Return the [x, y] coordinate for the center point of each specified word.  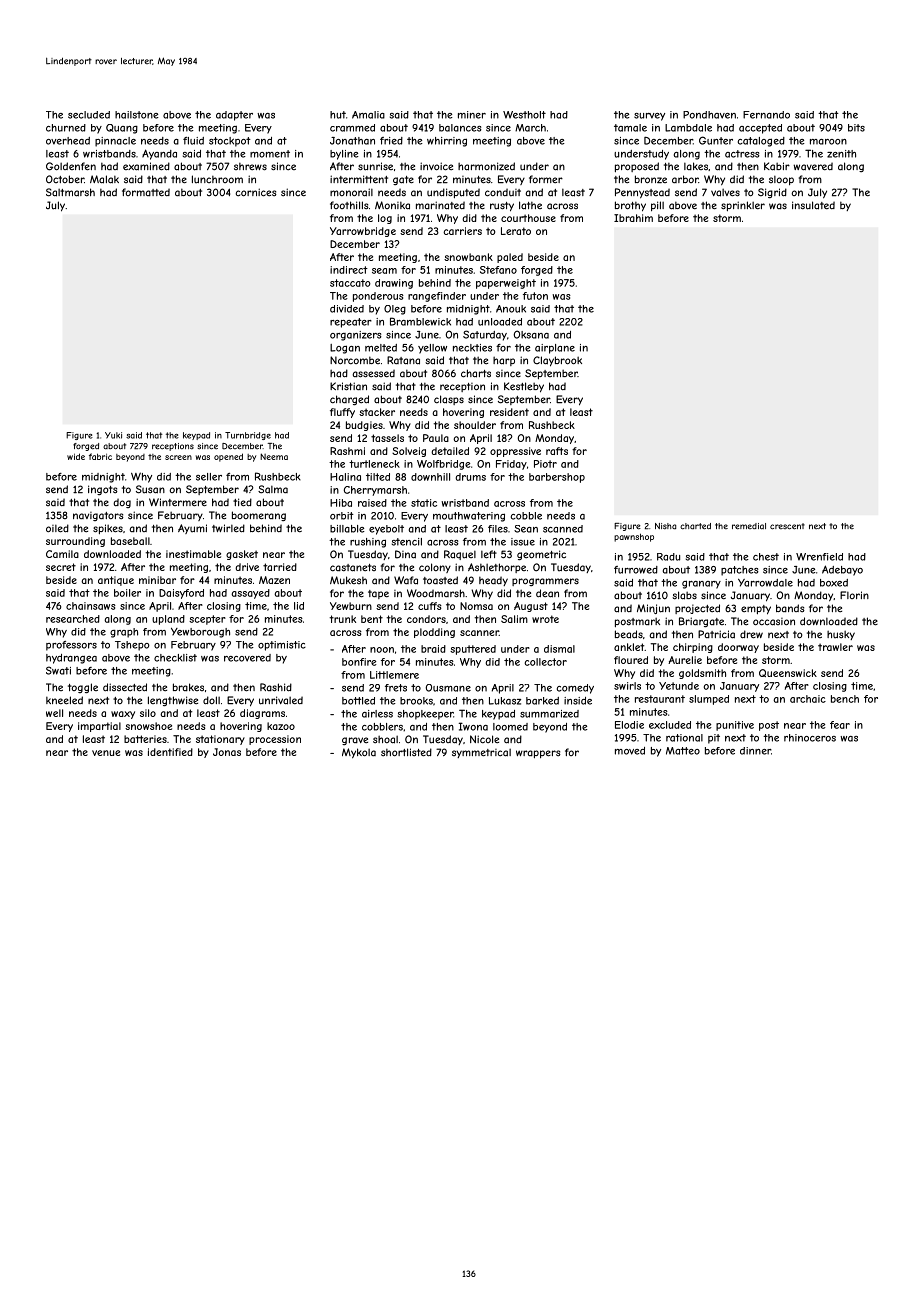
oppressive [515, 452]
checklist [175, 658]
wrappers [538, 754]
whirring [447, 142]
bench [845, 699]
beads [629, 634]
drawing [394, 284]
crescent [787, 526]
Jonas [227, 752]
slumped [709, 700]
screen [178, 457]
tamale [630, 128]
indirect [349, 270]
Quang [122, 129]
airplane [555, 349]
